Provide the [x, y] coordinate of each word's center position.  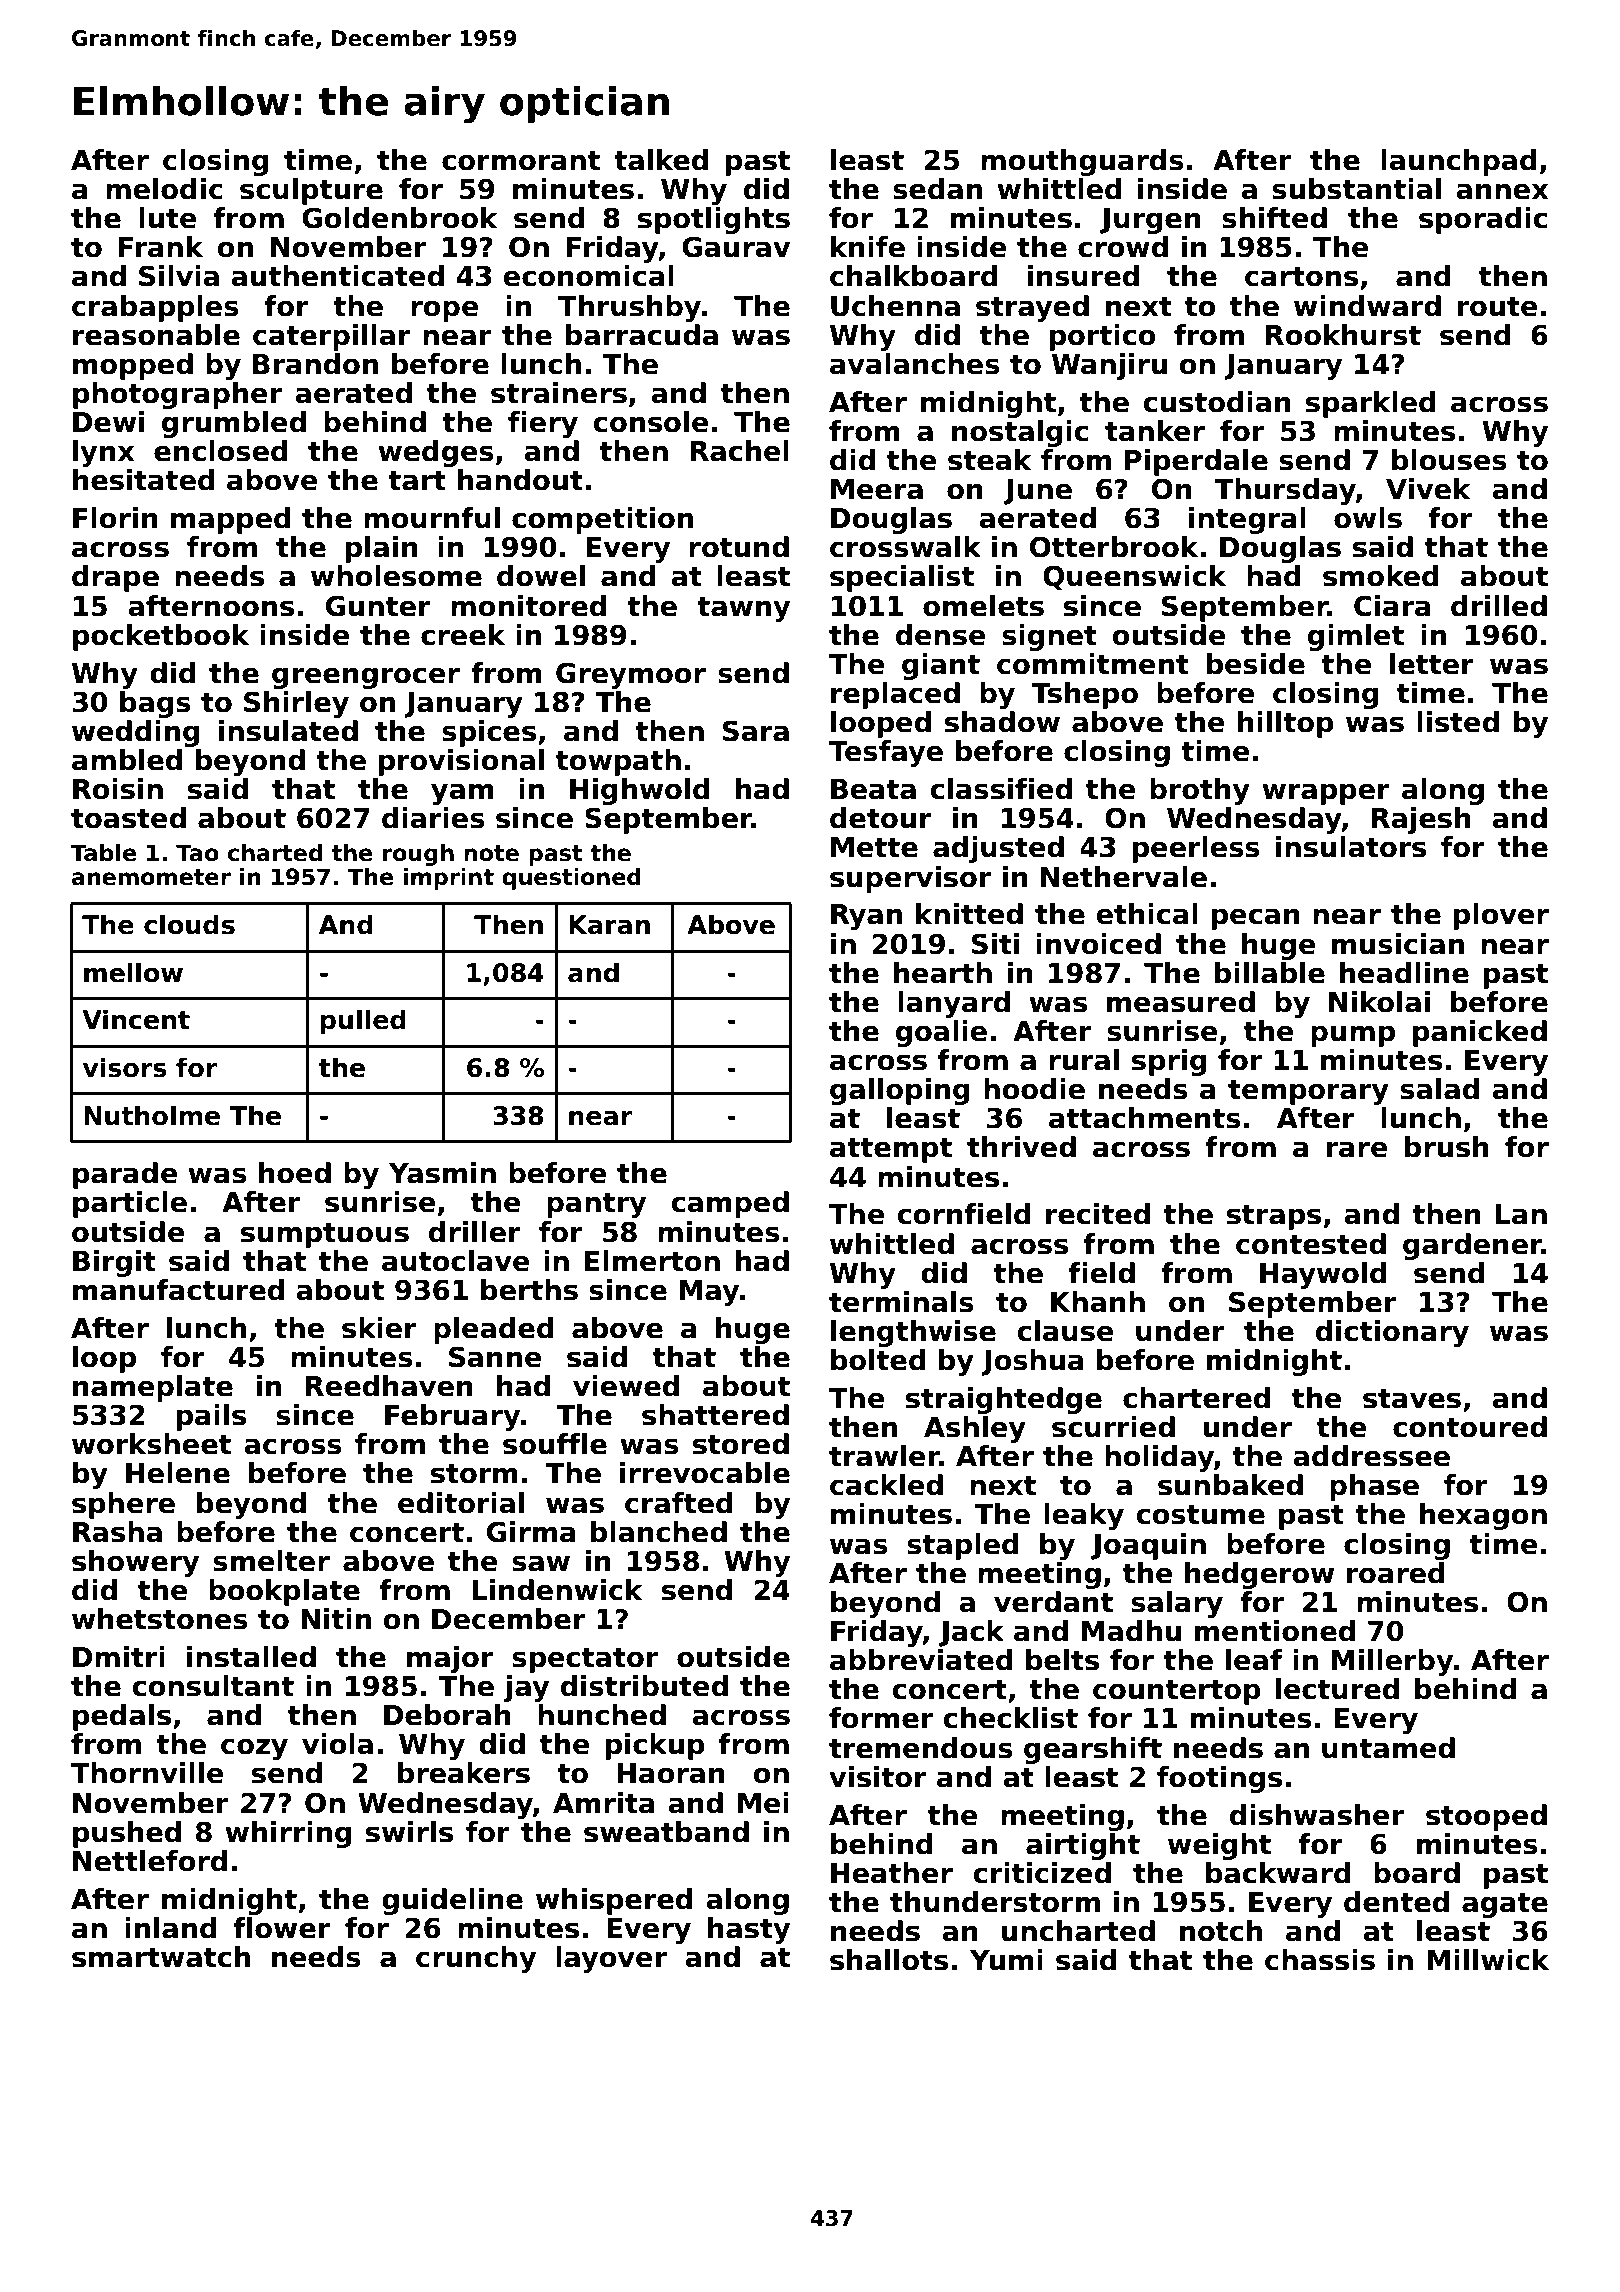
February [453, 1417]
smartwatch [161, 1957]
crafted [679, 1503]
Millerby [1392, 1662]
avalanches [915, 364]
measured [1181, 1002]
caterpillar [332, 337]
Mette [874, 847]
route [1497, 307]
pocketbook [161, 637]
